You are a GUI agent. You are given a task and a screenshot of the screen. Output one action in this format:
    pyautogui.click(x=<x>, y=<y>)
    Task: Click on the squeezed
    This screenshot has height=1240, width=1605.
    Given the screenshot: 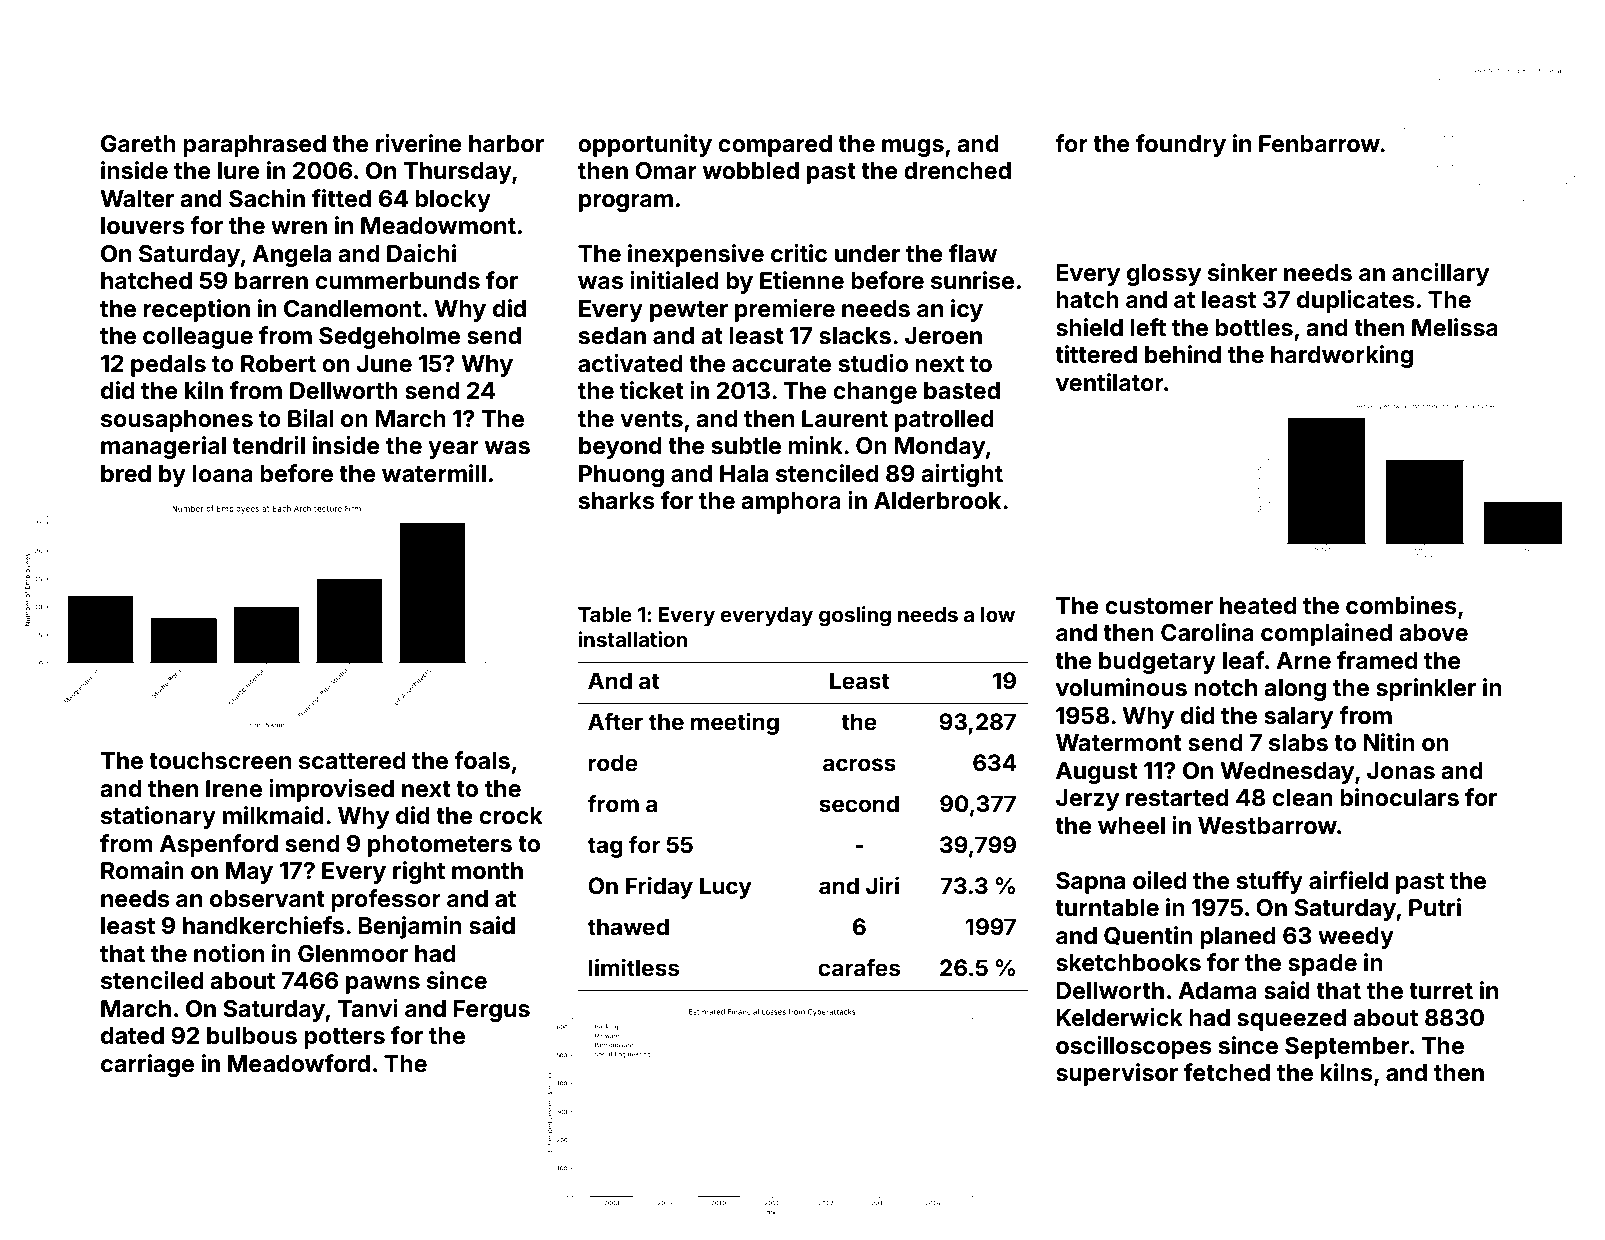 What is the action you would take?
    pyautogui.click(x=1291, y=1020)
